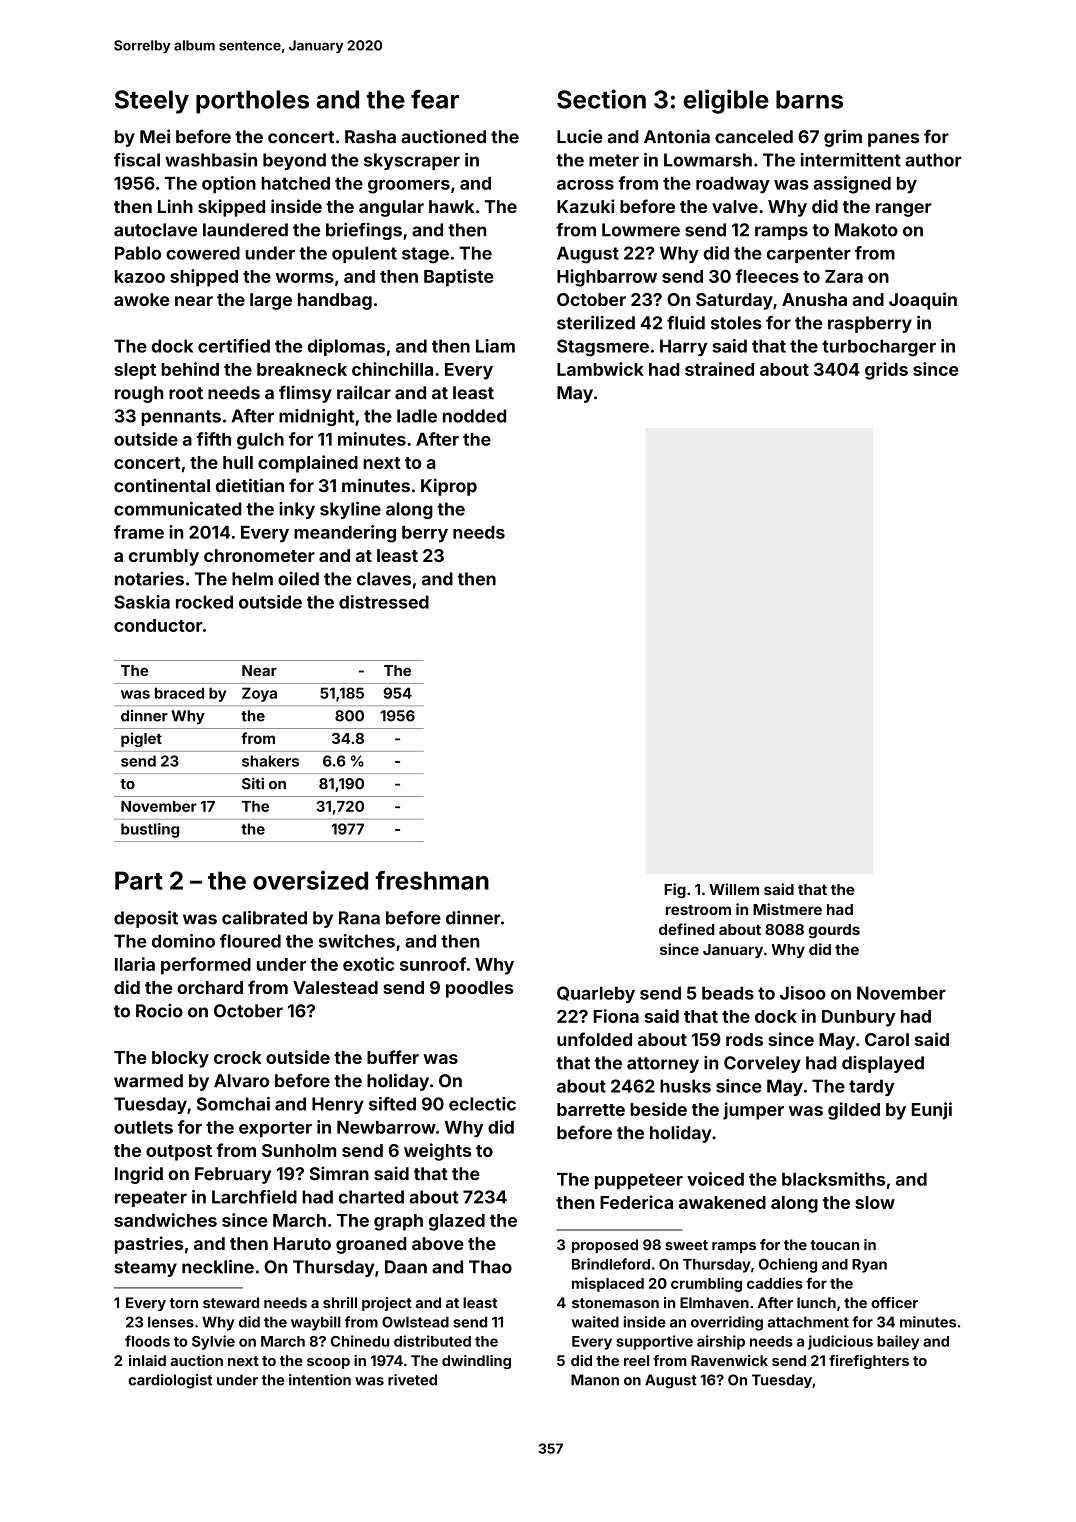 The image size is (1076, 1522). Describe the element at coordinates (787, 909) in the screenshot. I see `Mistmere` at that location.
